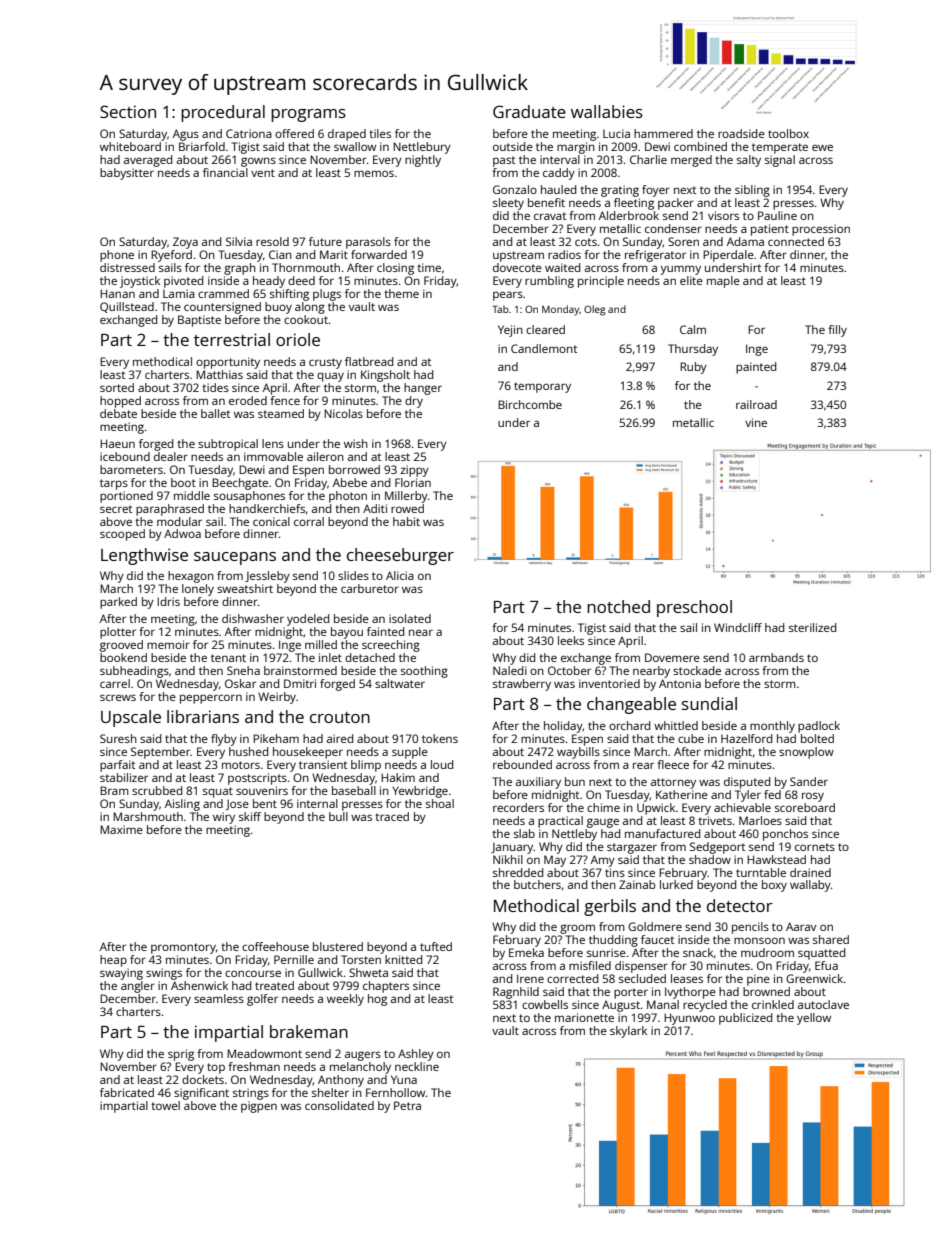 The height and width of the page is (1233, 952). What do you see at coordinates (423, 161) in the page?
I see `nightly` at bounding box center [423, 161].
